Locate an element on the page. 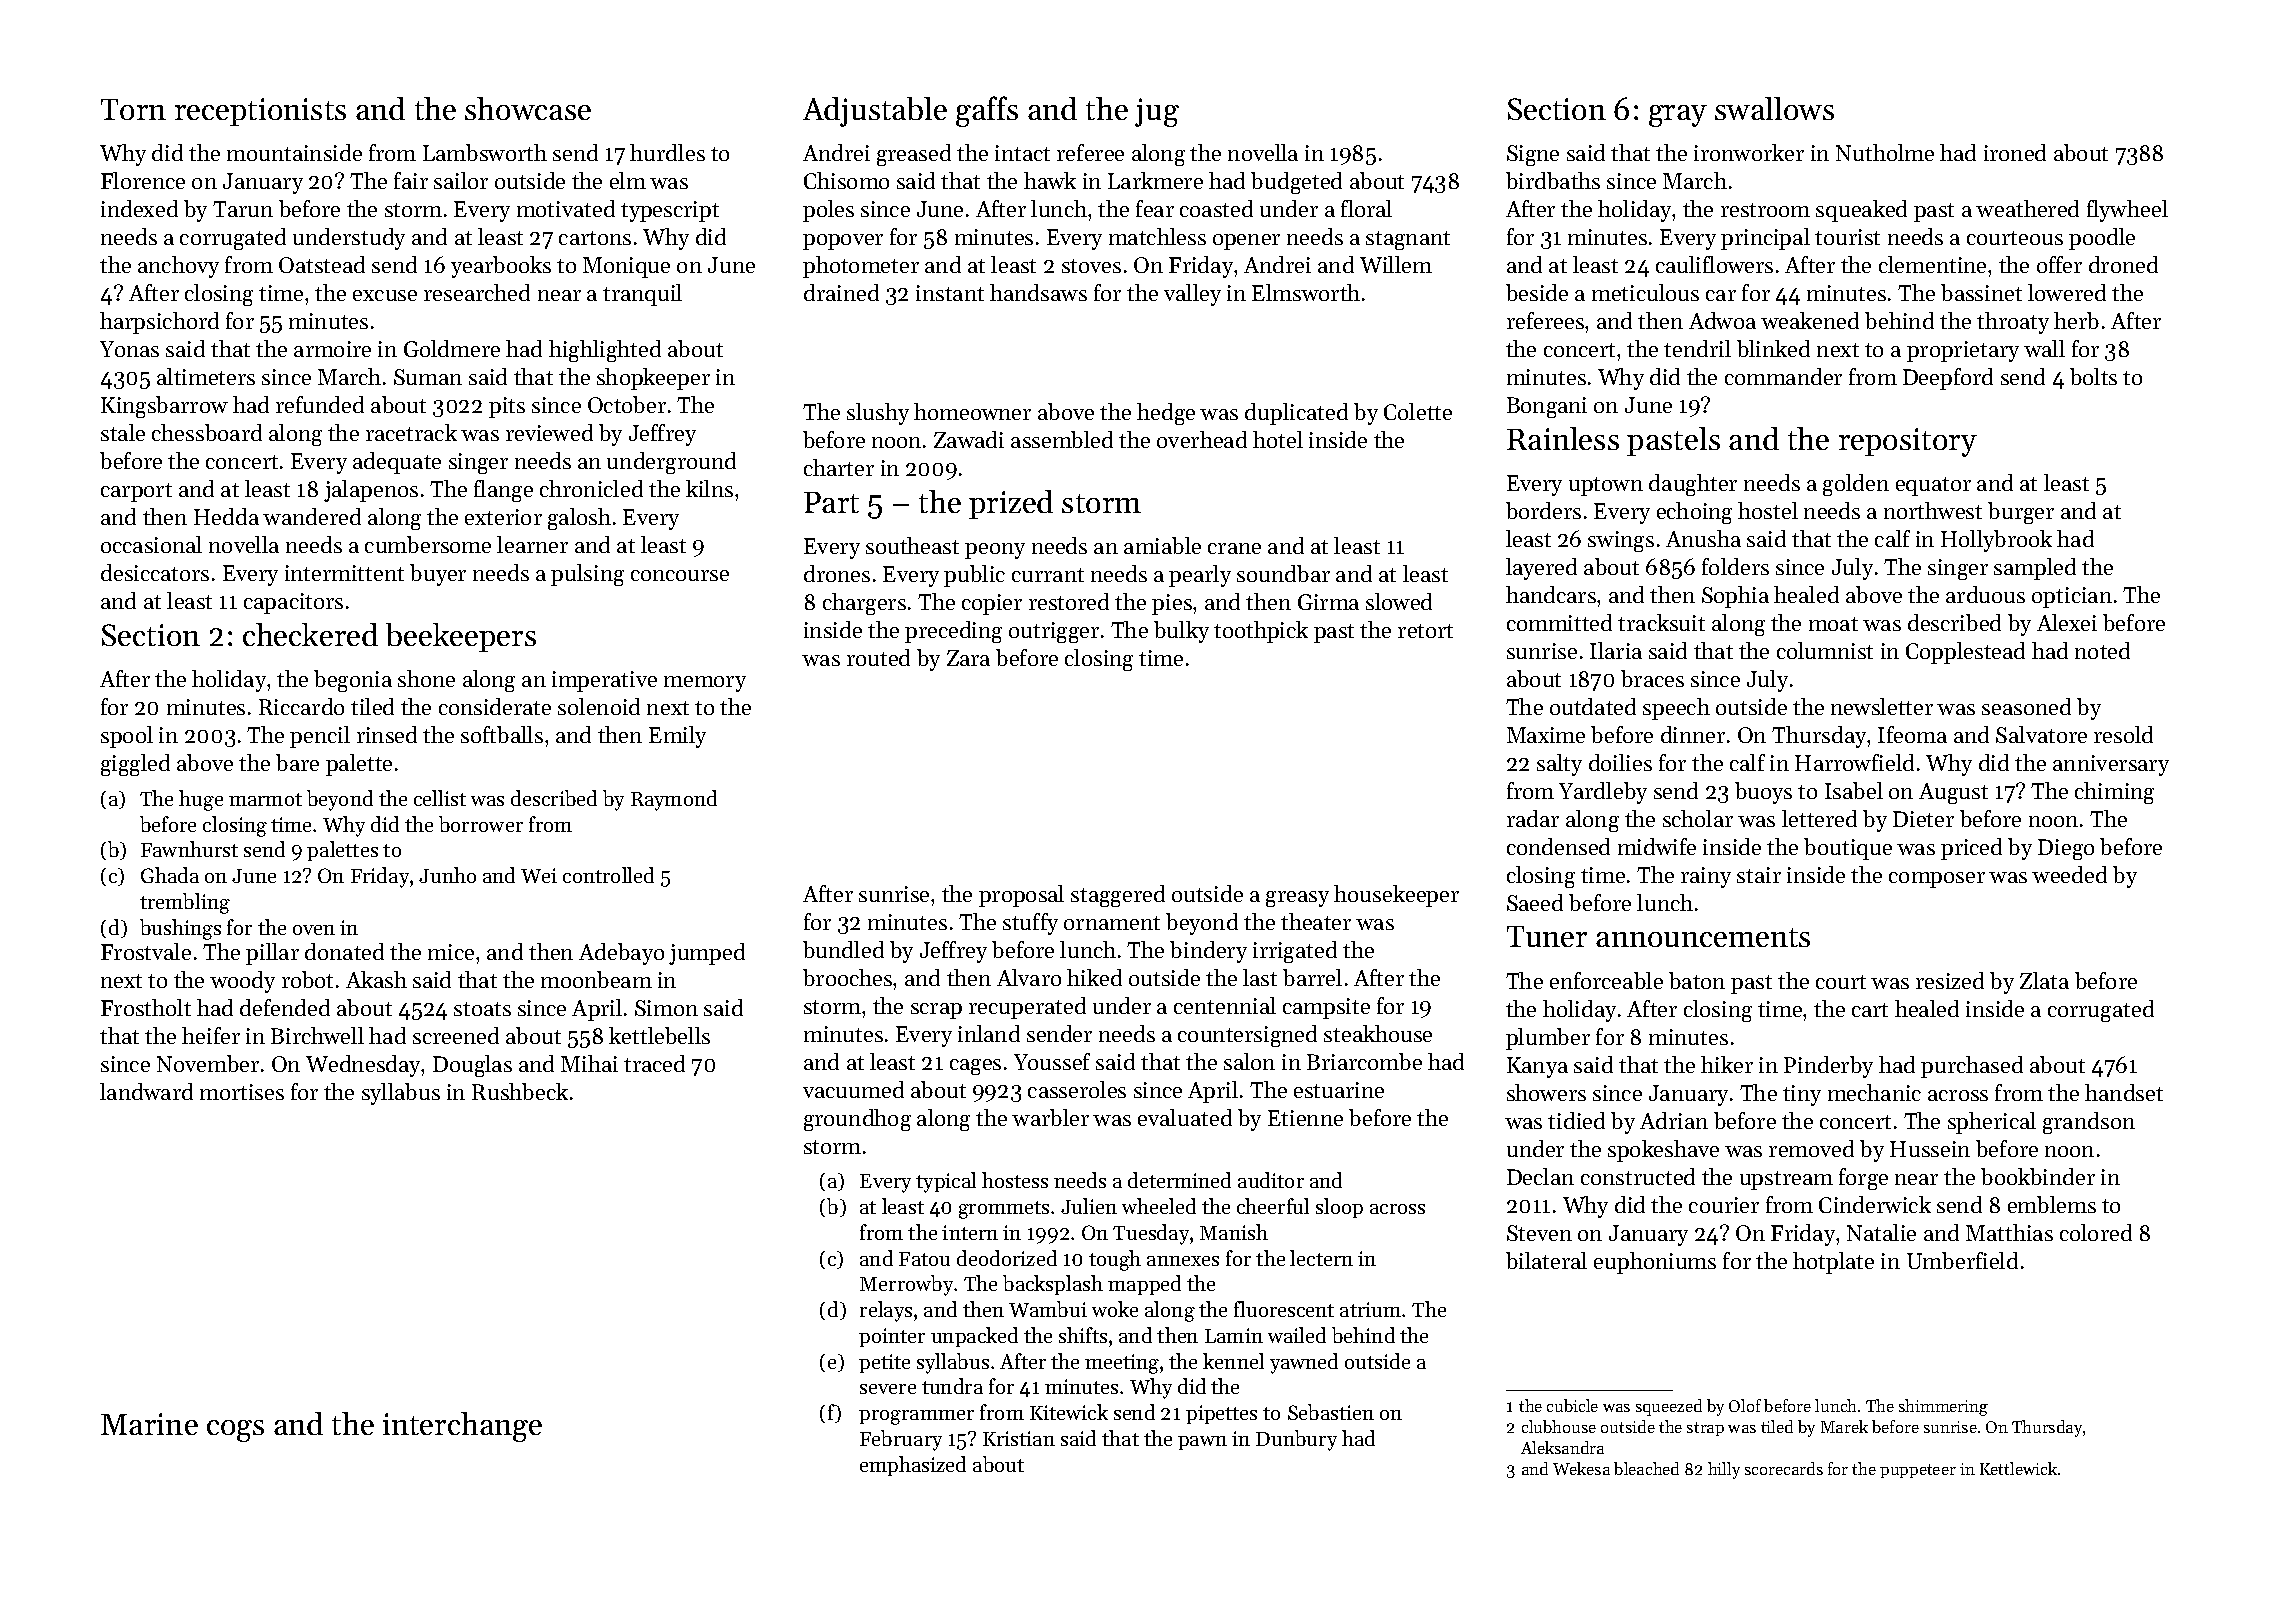 The height and width of the page is (1605, 2270). jug is located at coordinates (1157, 112).
